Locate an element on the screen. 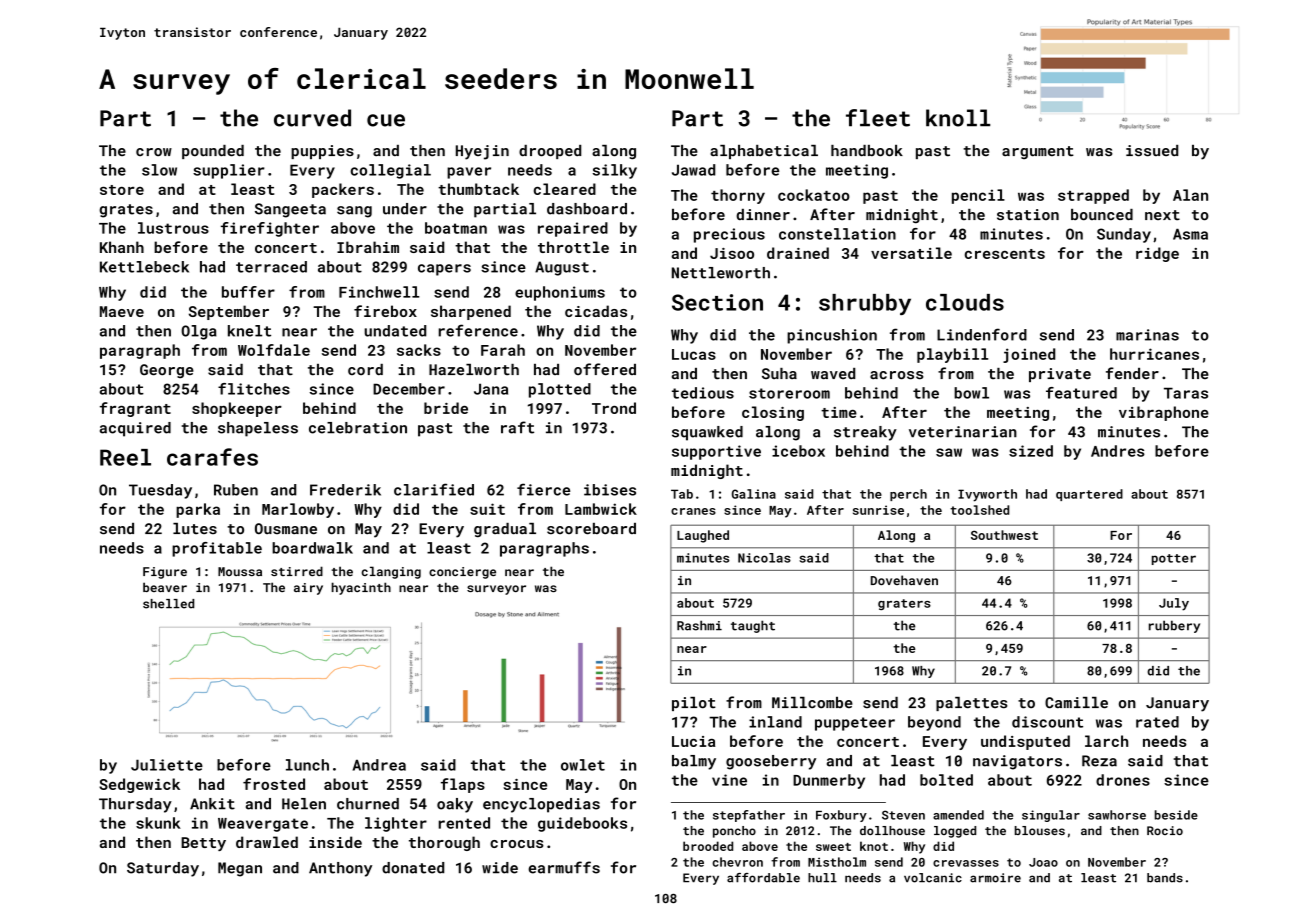 The image size is (1308, 924). thumbtack is located at coordinates (478, 189).
